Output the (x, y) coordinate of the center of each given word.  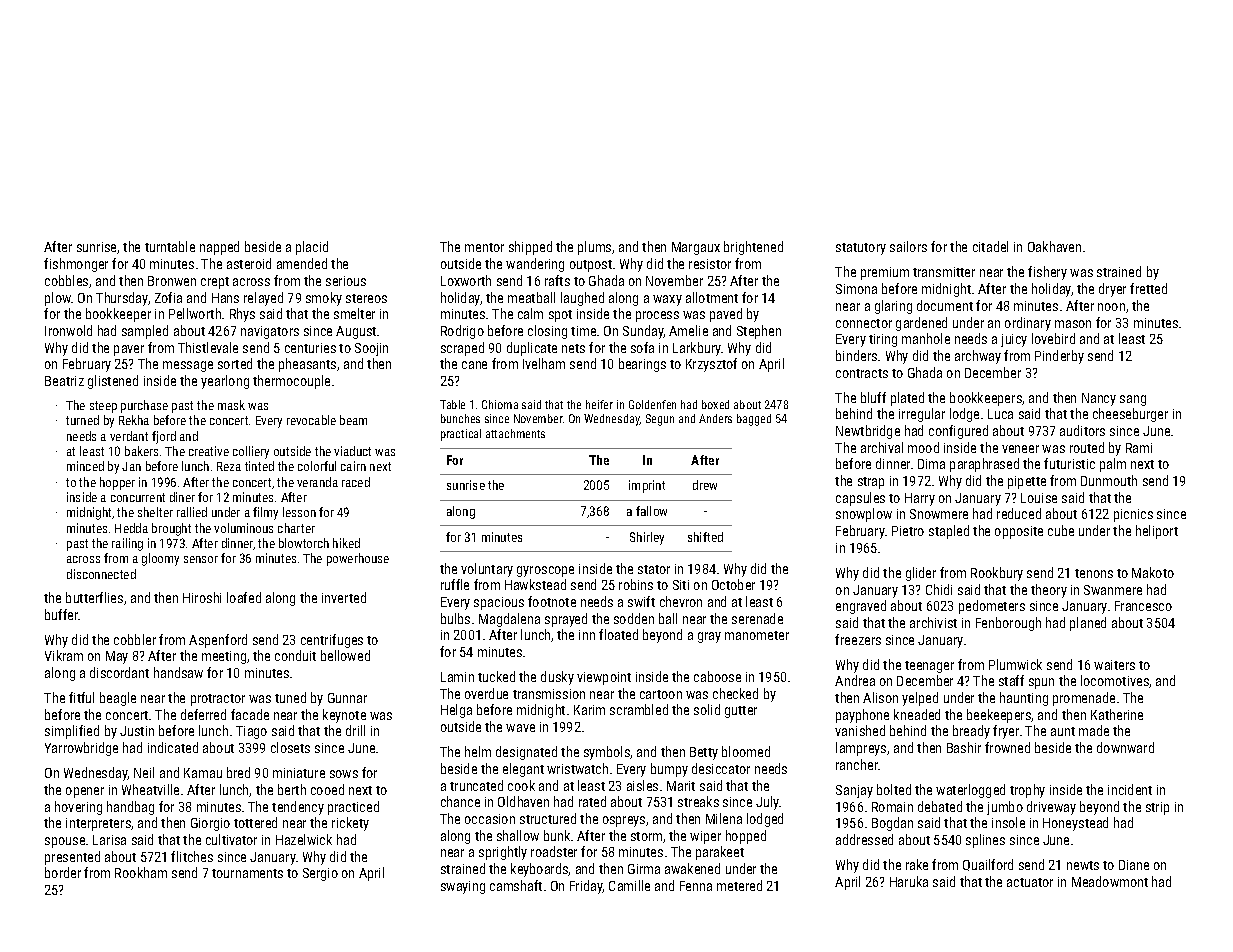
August (356, 332)
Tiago (251, 732)
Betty (704, 753)
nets (573, 348)
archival (882, 447)
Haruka (909, 881)
